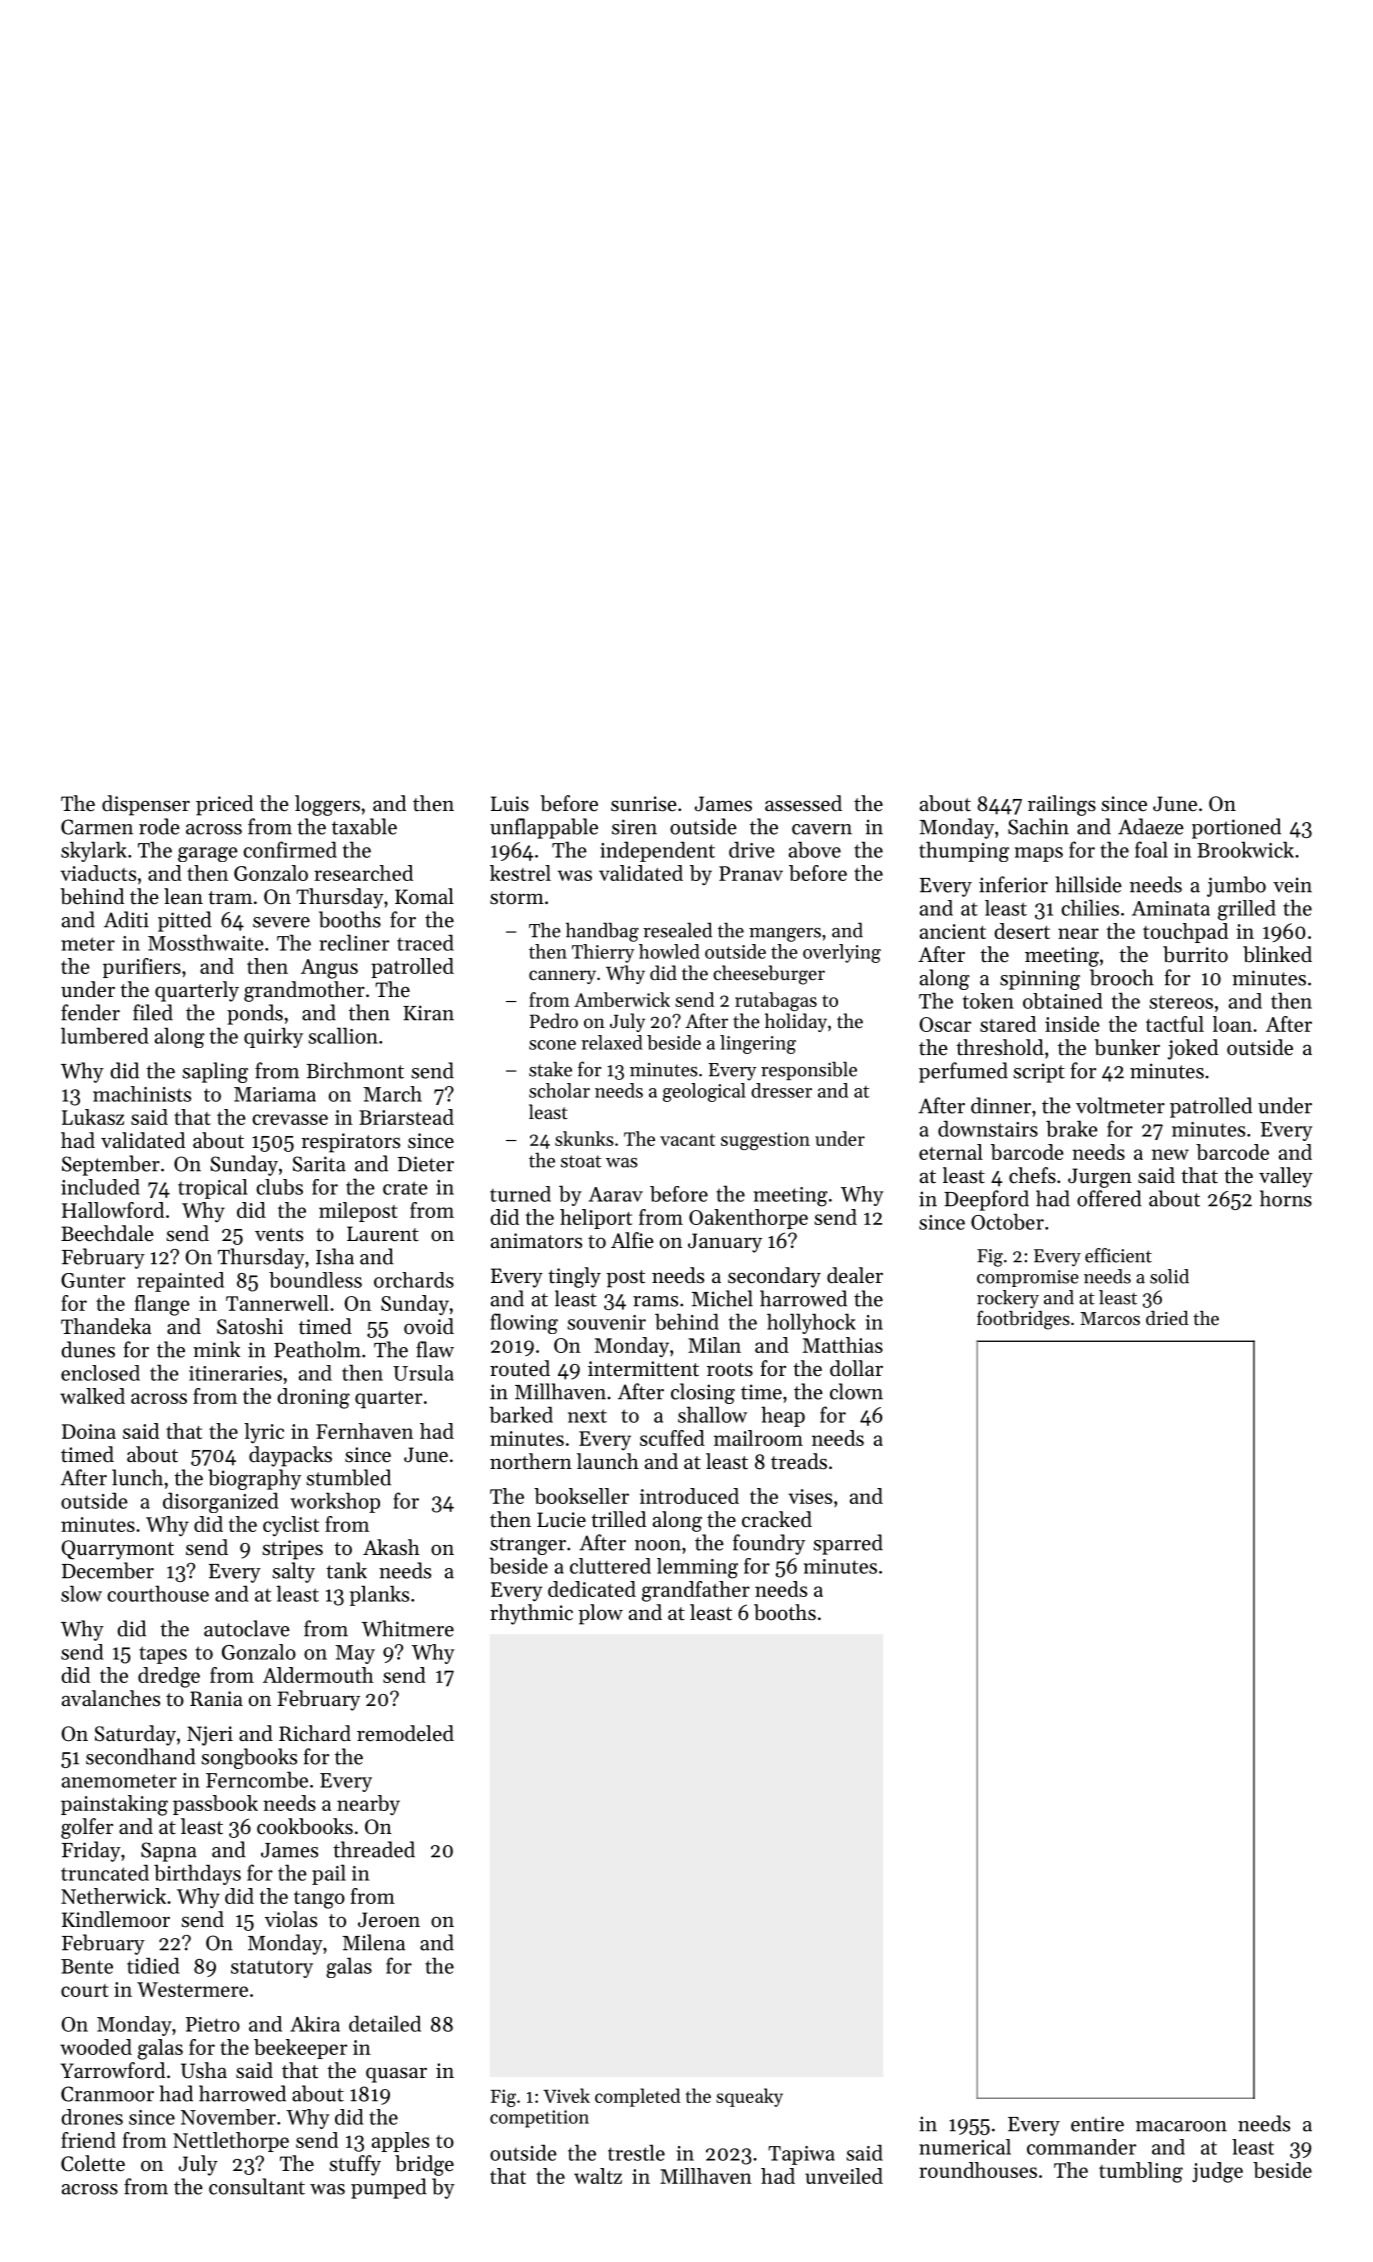 The height and width of the page is (2262, 1373). What do you see at coordinates (292, 1550) in the page?
I see `stripes` at bounding box center [292, 1550].
